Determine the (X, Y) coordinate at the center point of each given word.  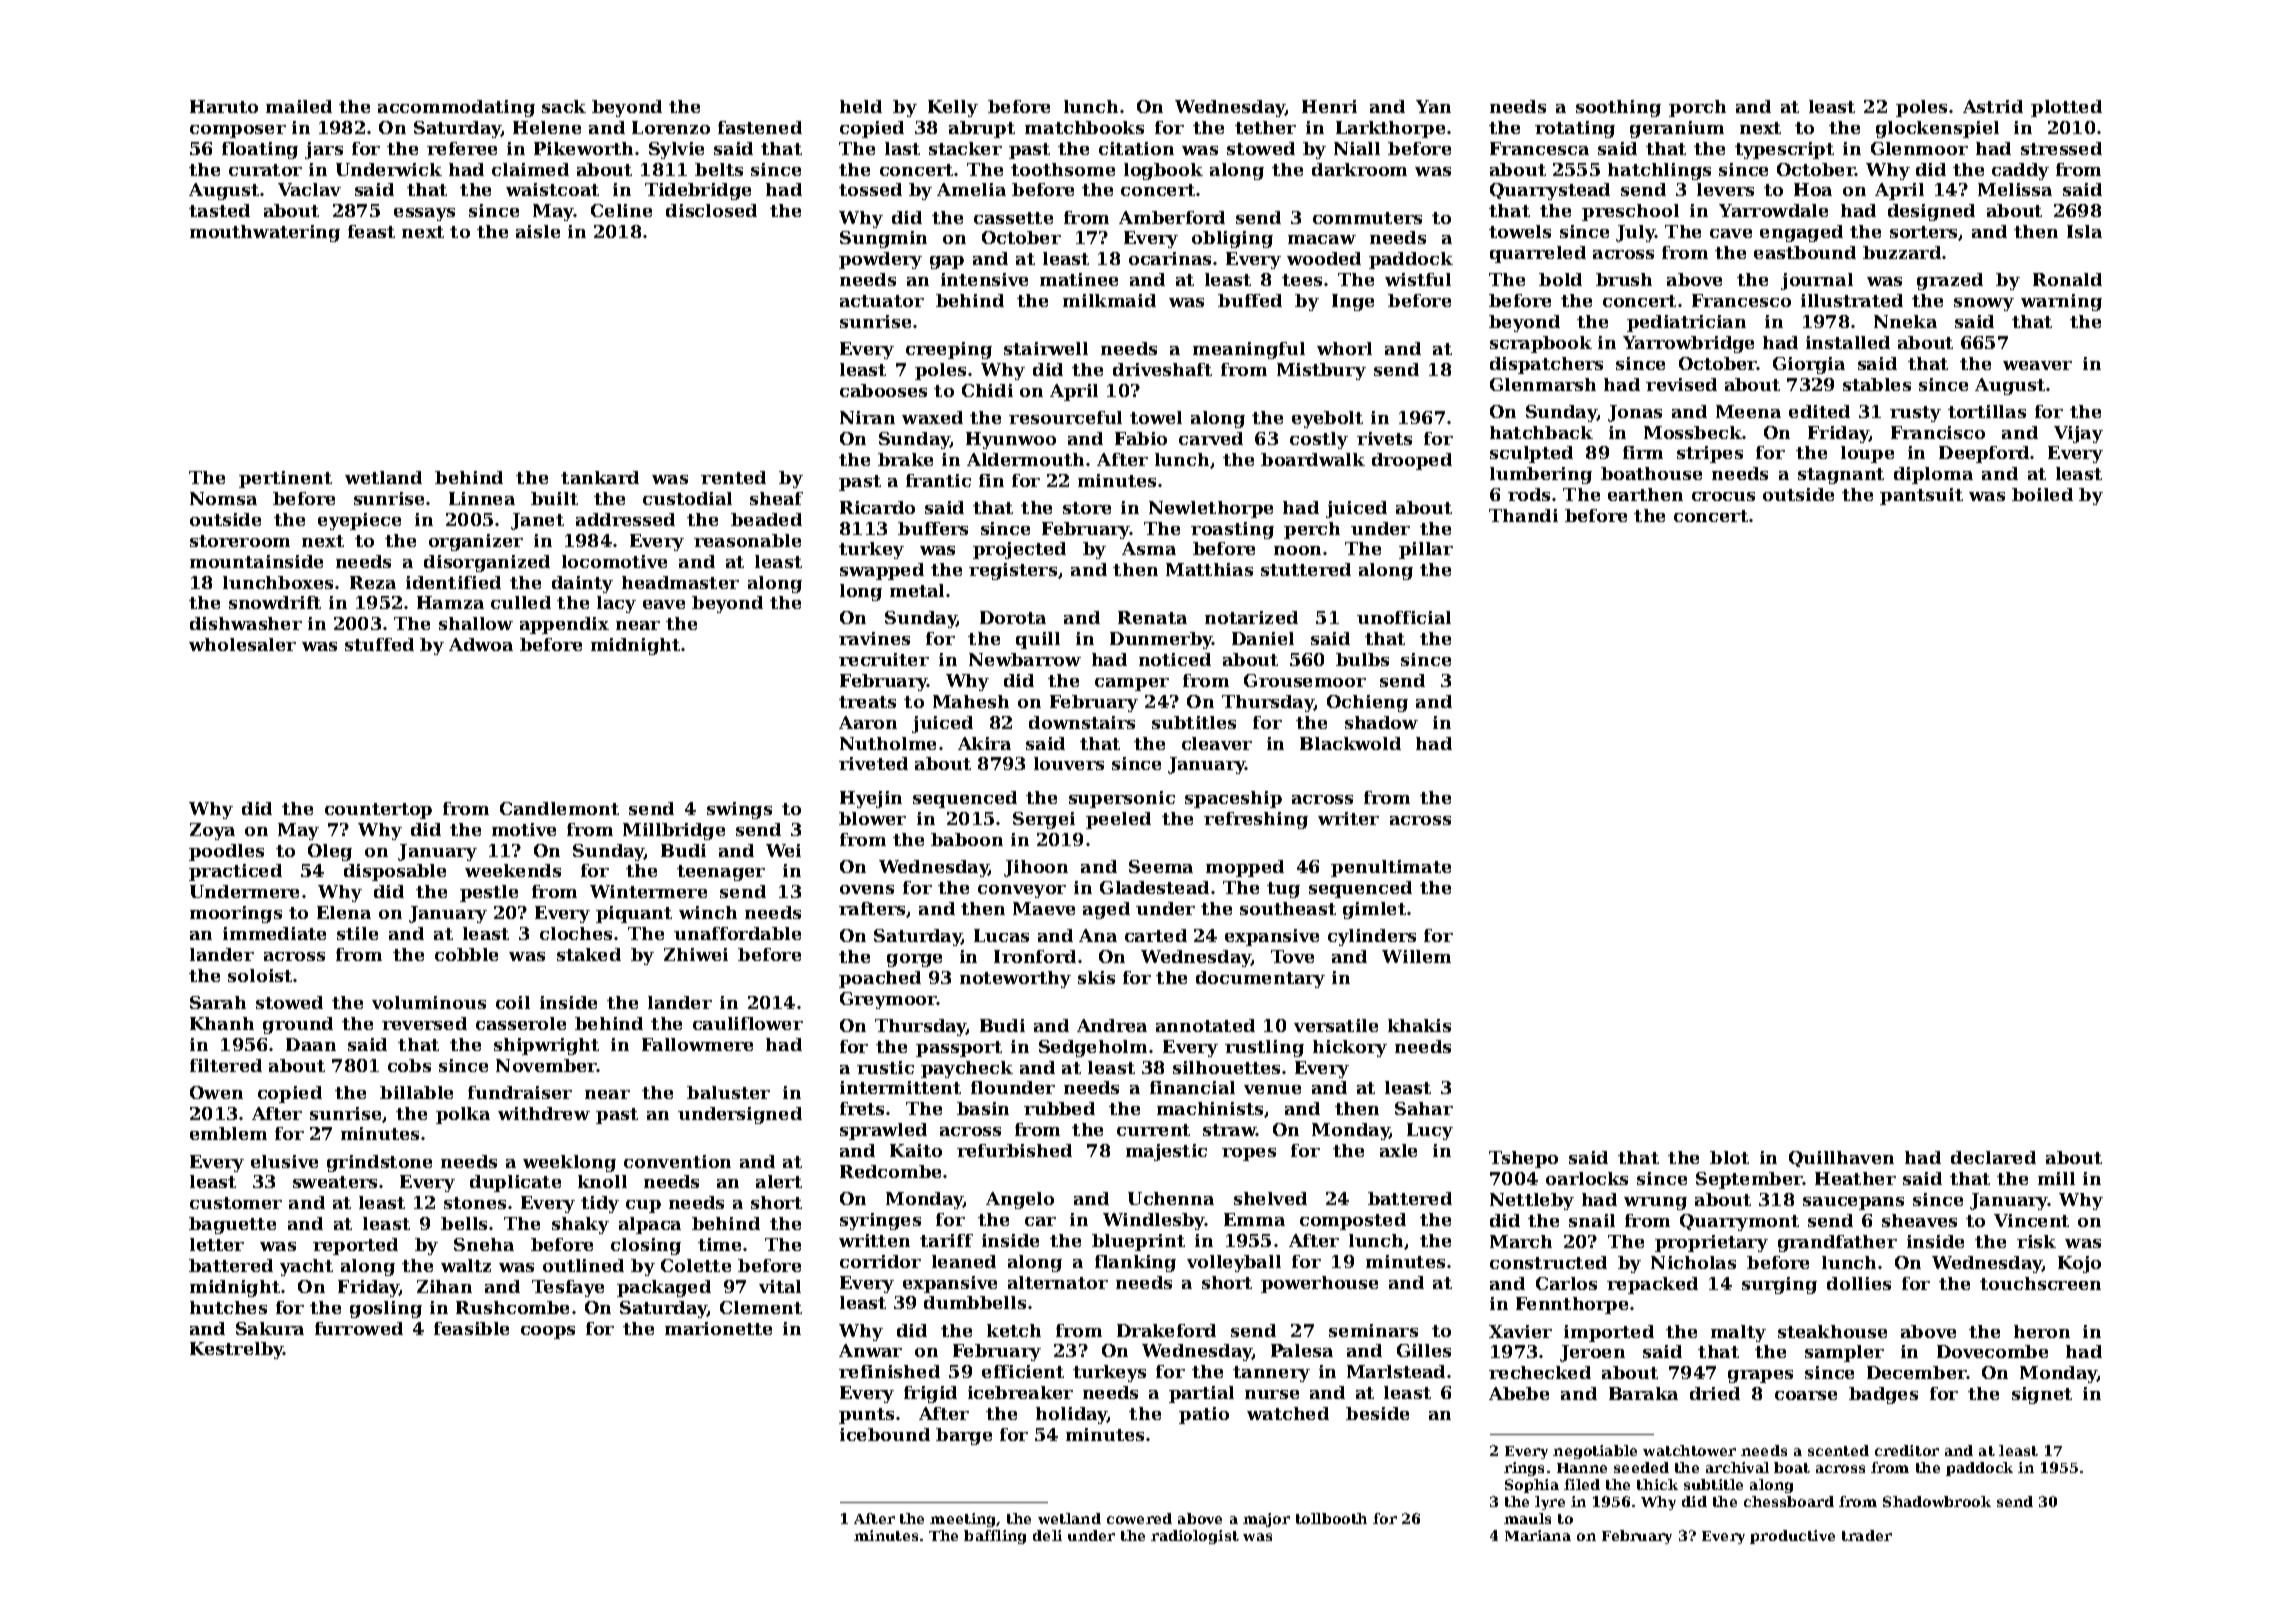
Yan (1433, 106)
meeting (963, 1520)
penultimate (1391, 868)
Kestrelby (237, 1350)
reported (355, 1246)
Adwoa (481, 644)
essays (424, 214)
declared (1993, 1157)
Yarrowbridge (1688, 344)
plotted (2066, 108)
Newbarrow (1025, 659)
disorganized (487, 563)
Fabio (1141, 438)
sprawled (883, 1131)
